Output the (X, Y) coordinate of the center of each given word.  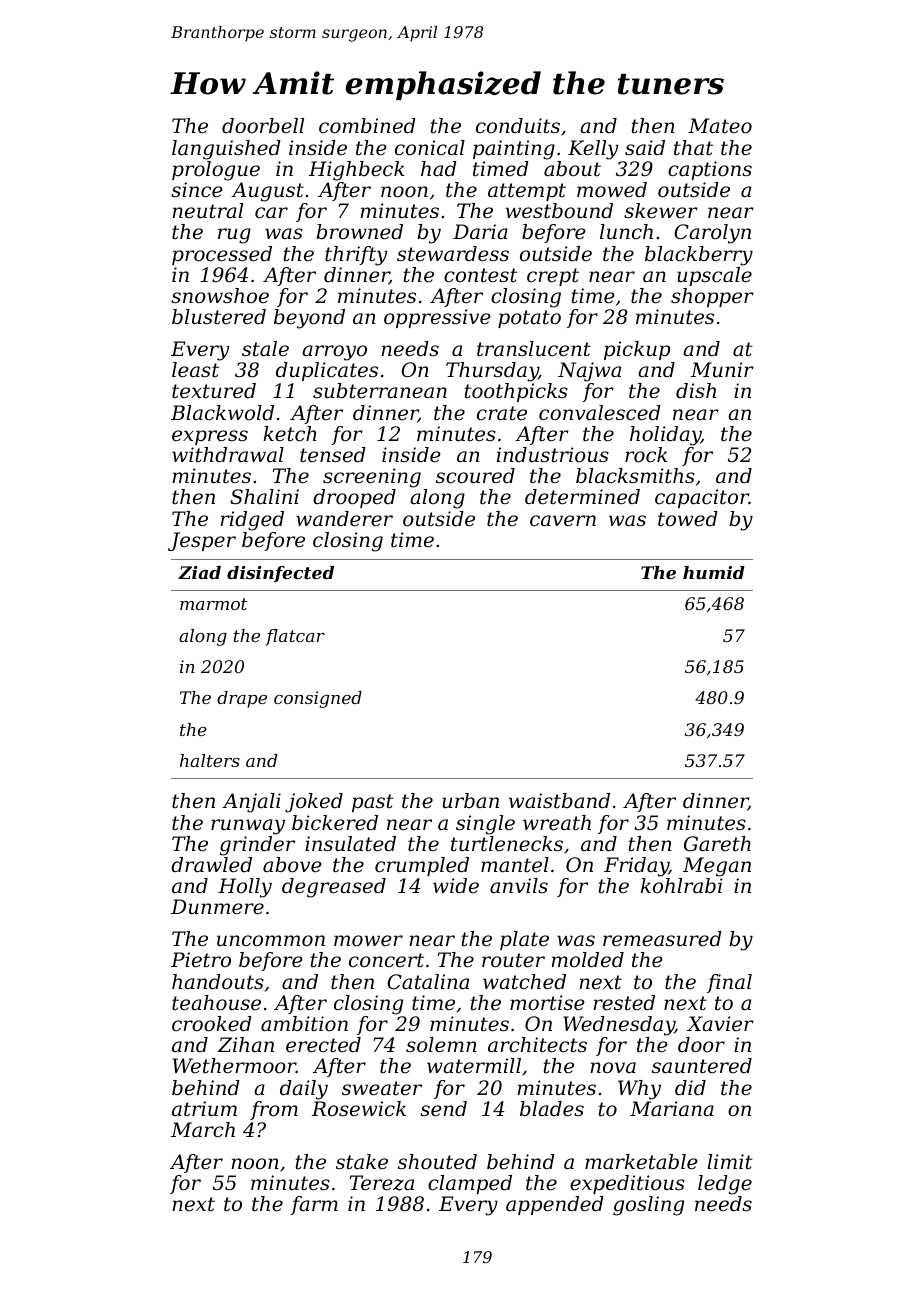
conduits (518, 126)
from (274, 1110)
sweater (382, 1088)
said (645, 147)
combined (367, 126)
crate (502, 413)
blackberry (699, 256)
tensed (333, 455)
